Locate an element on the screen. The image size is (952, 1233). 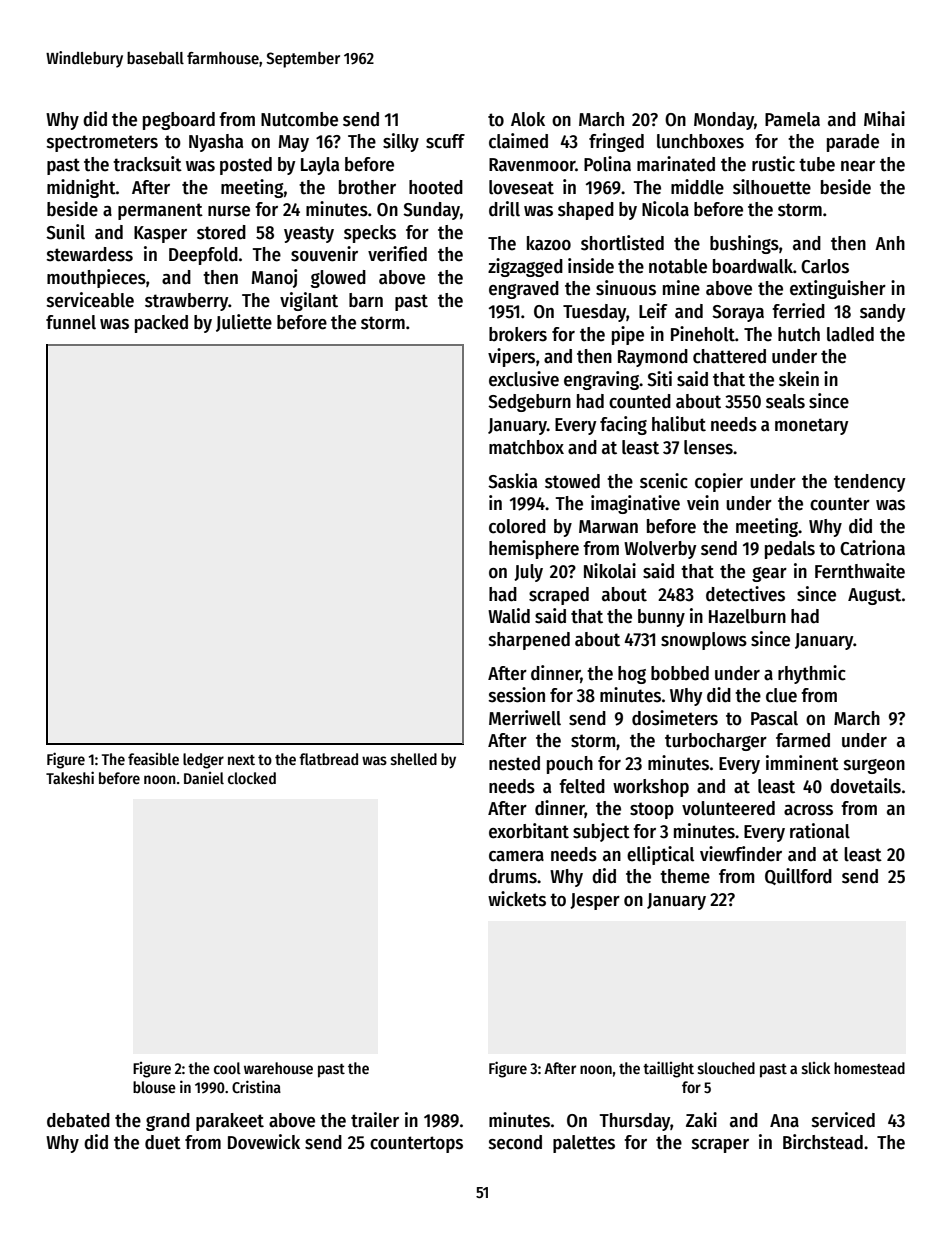
matchbox is located at coordinates (526, 447).
